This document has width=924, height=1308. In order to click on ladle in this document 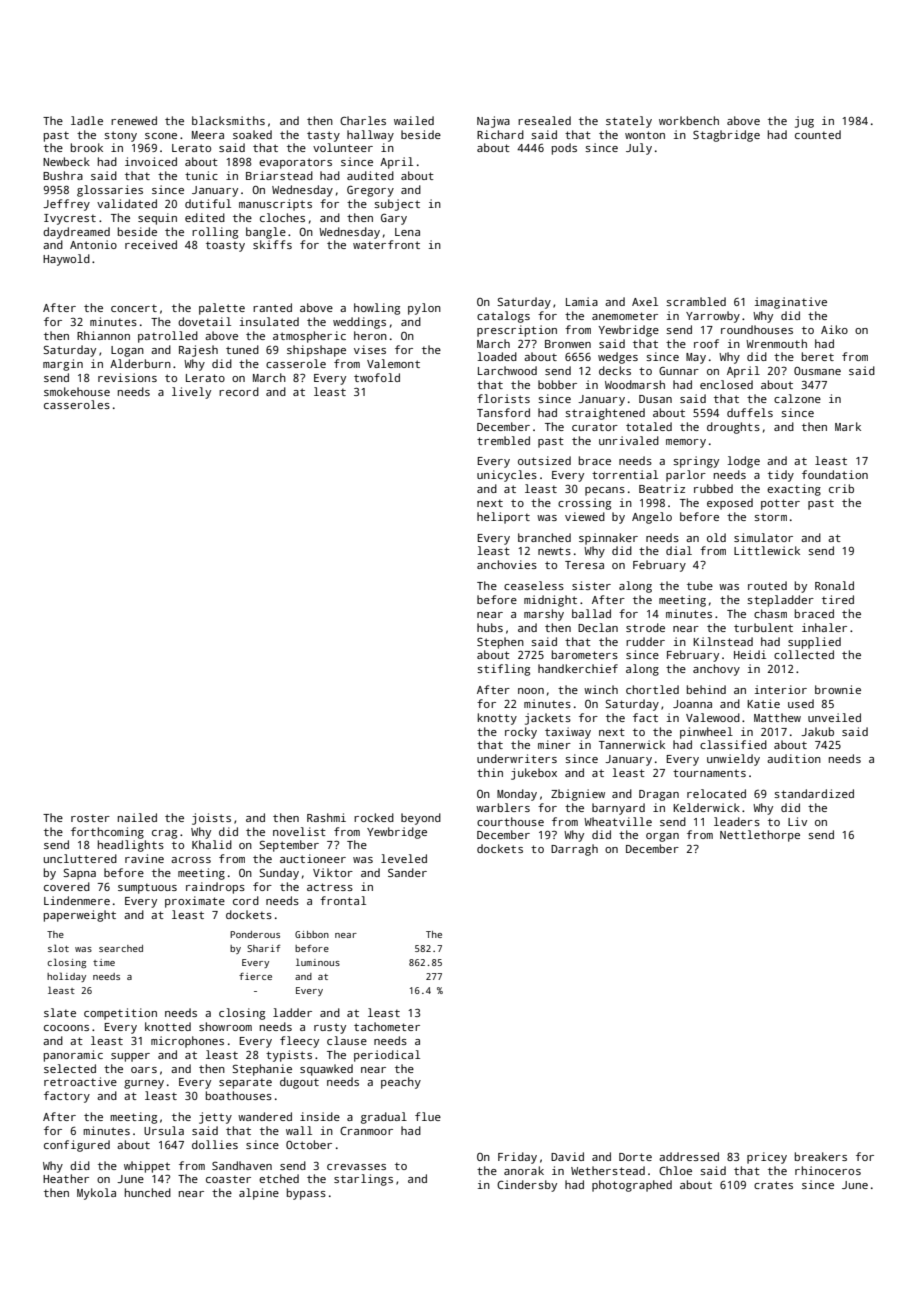, I will do `click(87, 120)`.
